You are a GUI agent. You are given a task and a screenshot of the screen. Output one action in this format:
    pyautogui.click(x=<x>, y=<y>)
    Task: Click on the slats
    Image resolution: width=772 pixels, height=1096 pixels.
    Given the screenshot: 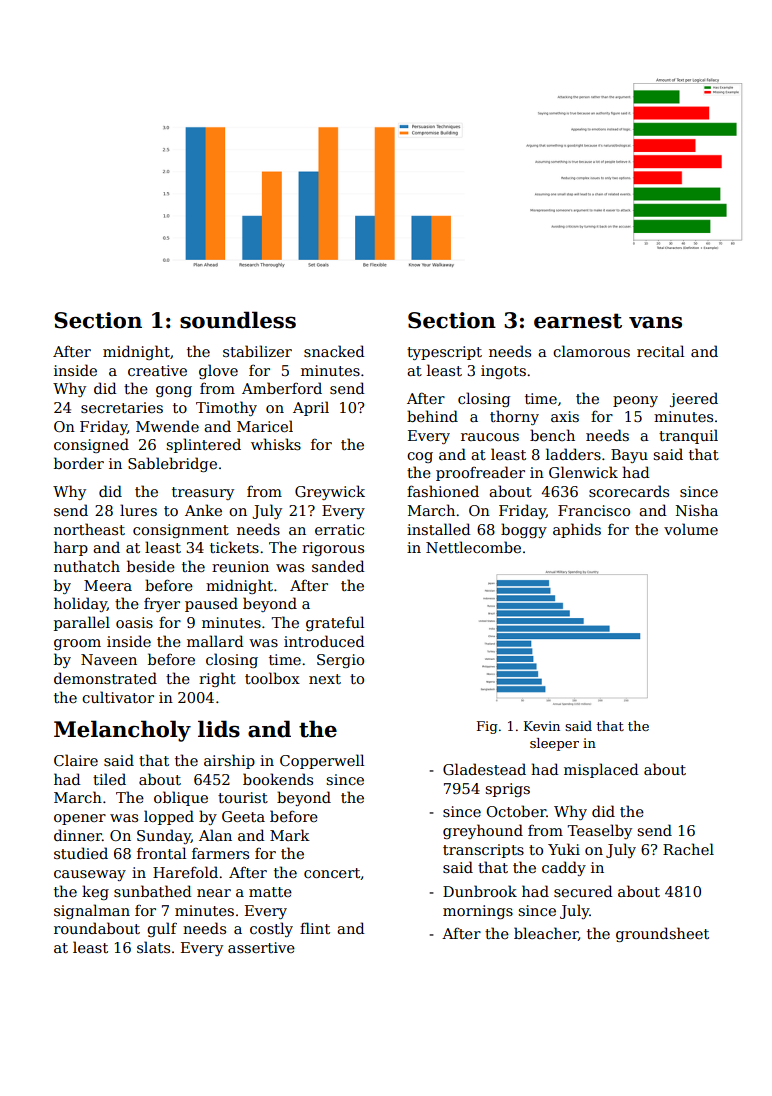 What is the action you would take?
    pyautogui.click(x=153, y=947)
